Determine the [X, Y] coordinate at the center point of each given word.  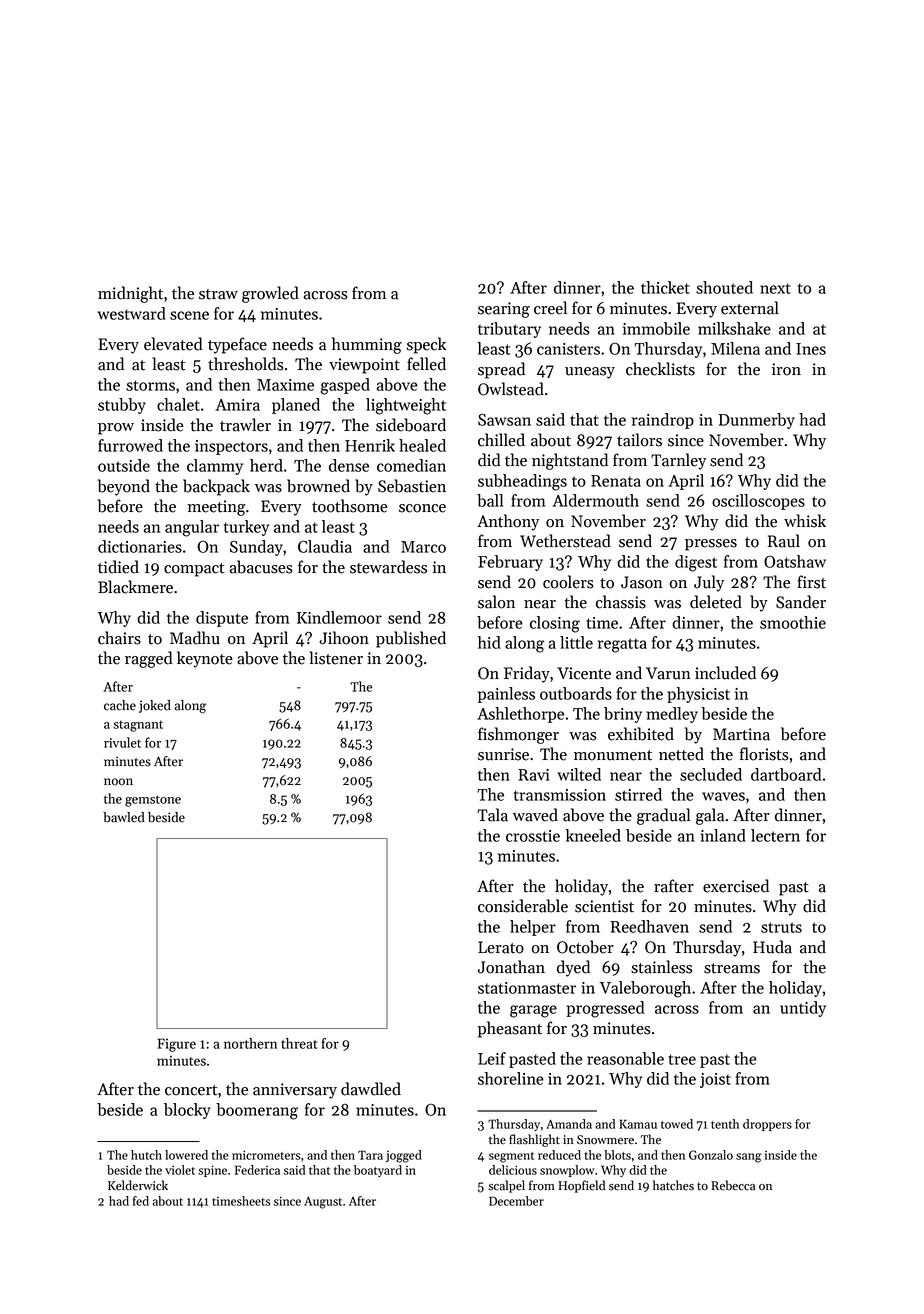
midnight [130, 294]
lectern [775, 835]
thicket [665, 287]
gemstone [153, 801]
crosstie [533, 836]
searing [504, 310]
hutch [146, 1155]
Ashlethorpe [520, 715]
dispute [222, 619]
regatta [622, 645]
